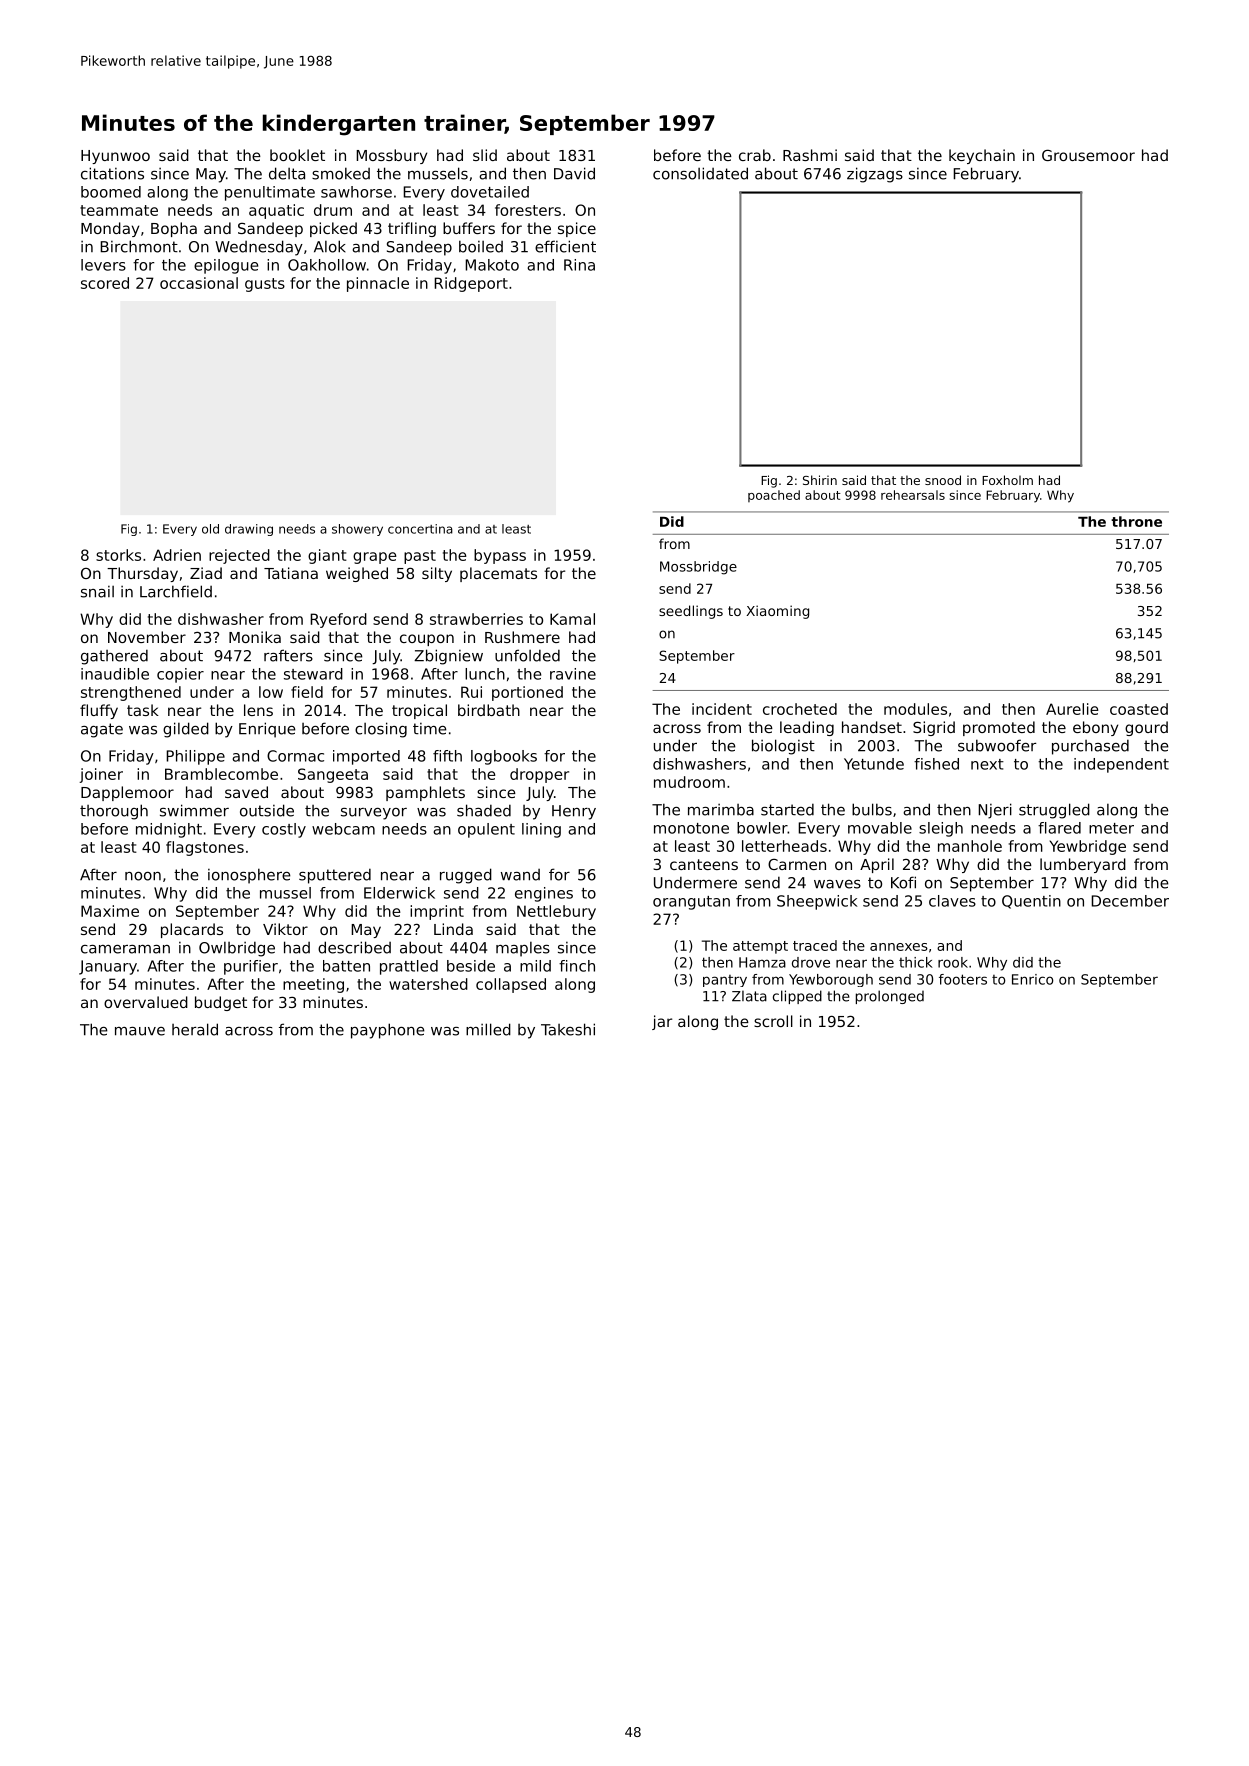  What do you see at coordinates (101, 775) in the document?
I see `joiner` at bounding box center [101, 775].
